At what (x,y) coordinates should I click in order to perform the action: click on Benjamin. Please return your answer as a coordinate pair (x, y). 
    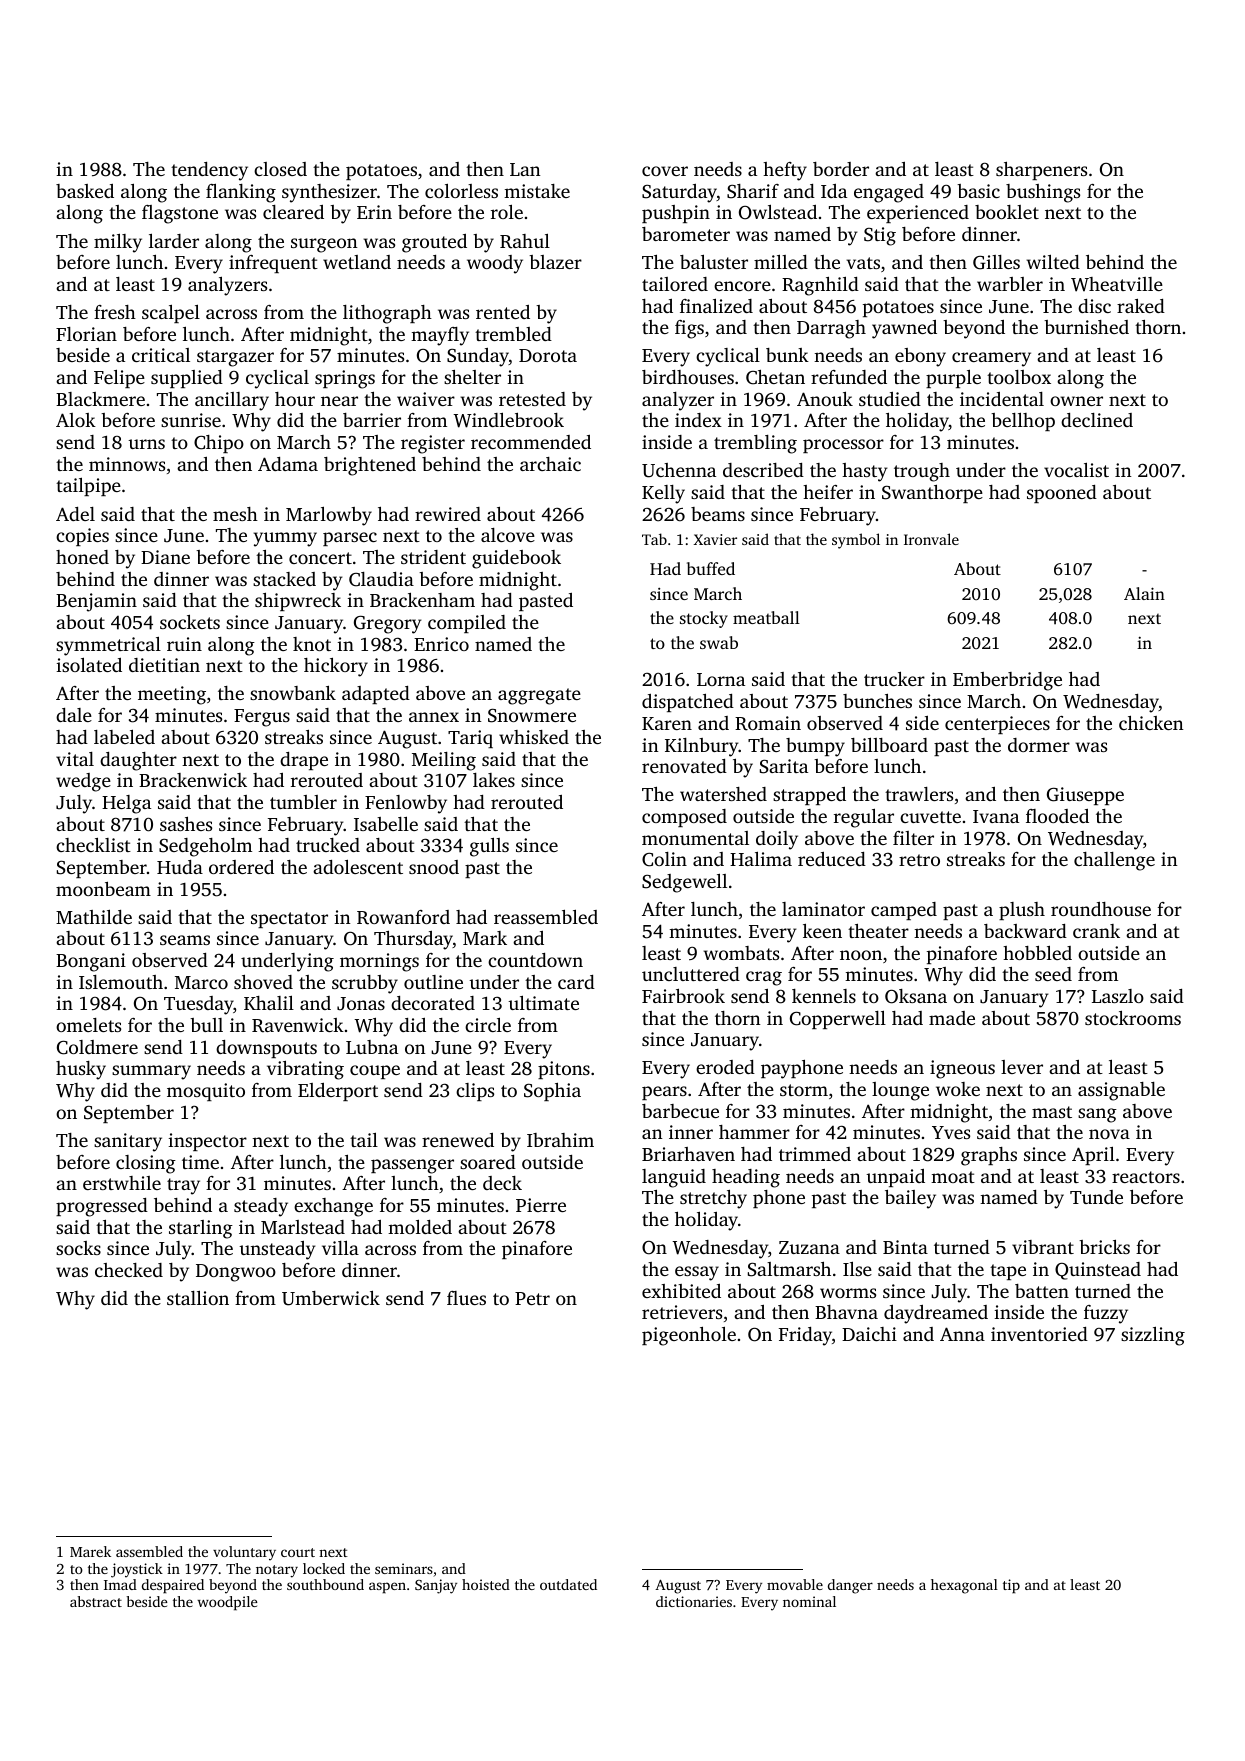
    Looking at the image, I should click on (96, 602).
